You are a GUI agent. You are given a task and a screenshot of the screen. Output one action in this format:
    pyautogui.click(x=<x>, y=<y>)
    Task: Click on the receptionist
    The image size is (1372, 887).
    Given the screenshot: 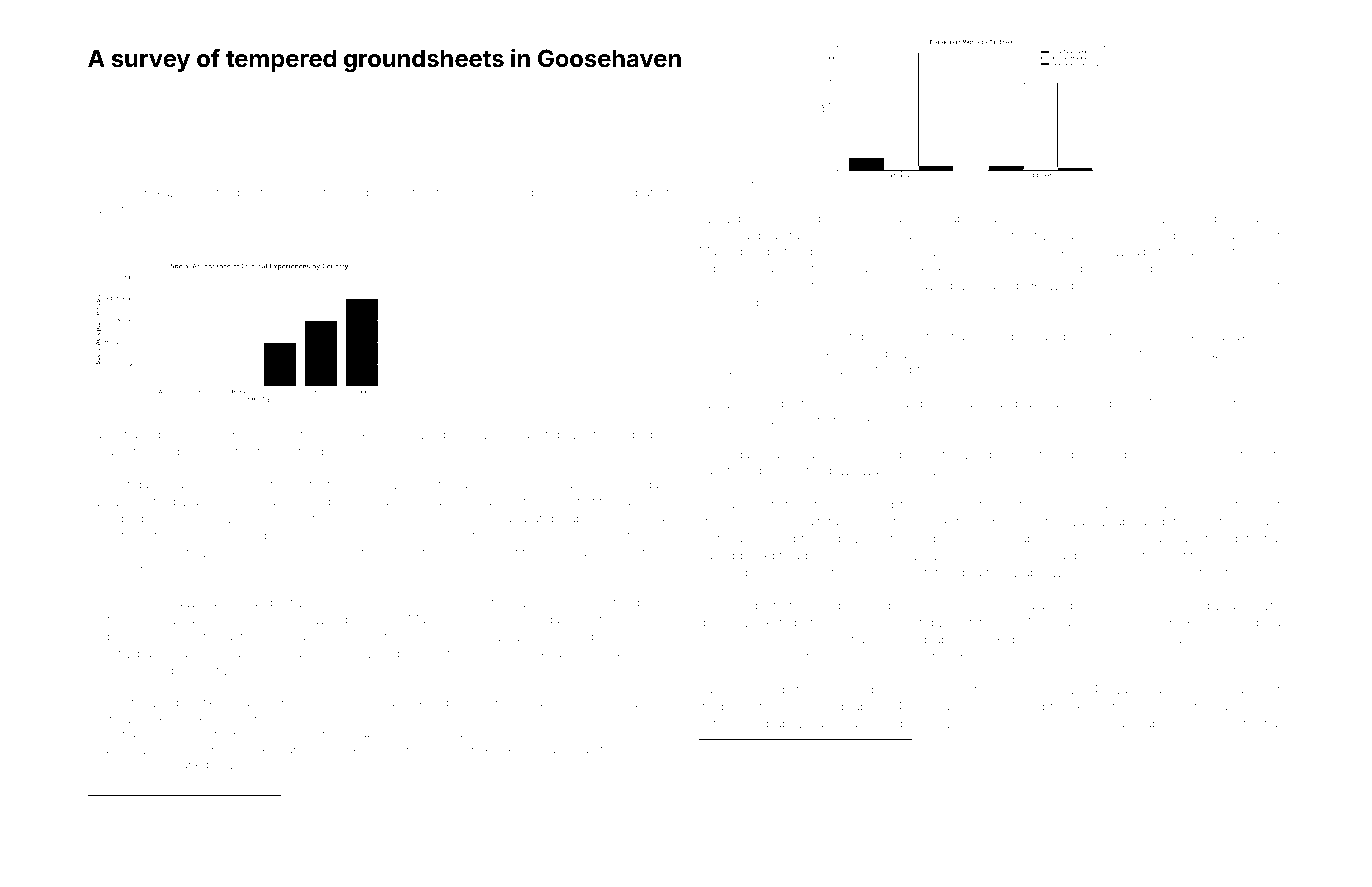 What is the action you would take?
    pyautogui.click(x=599, y=637)
